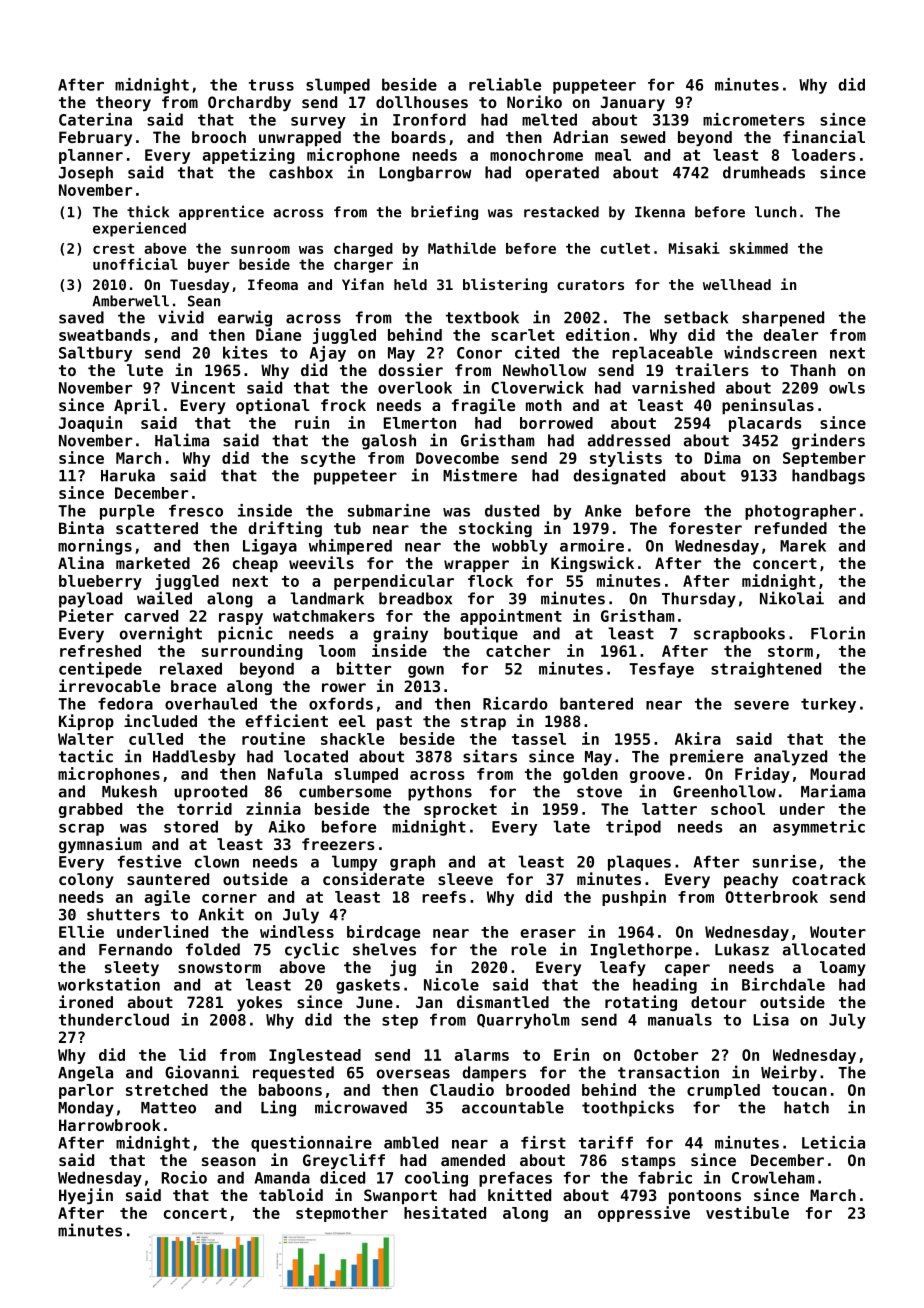  Describe the element at coordinates (460, 810) in the document. I see `sprocket` at that location.
